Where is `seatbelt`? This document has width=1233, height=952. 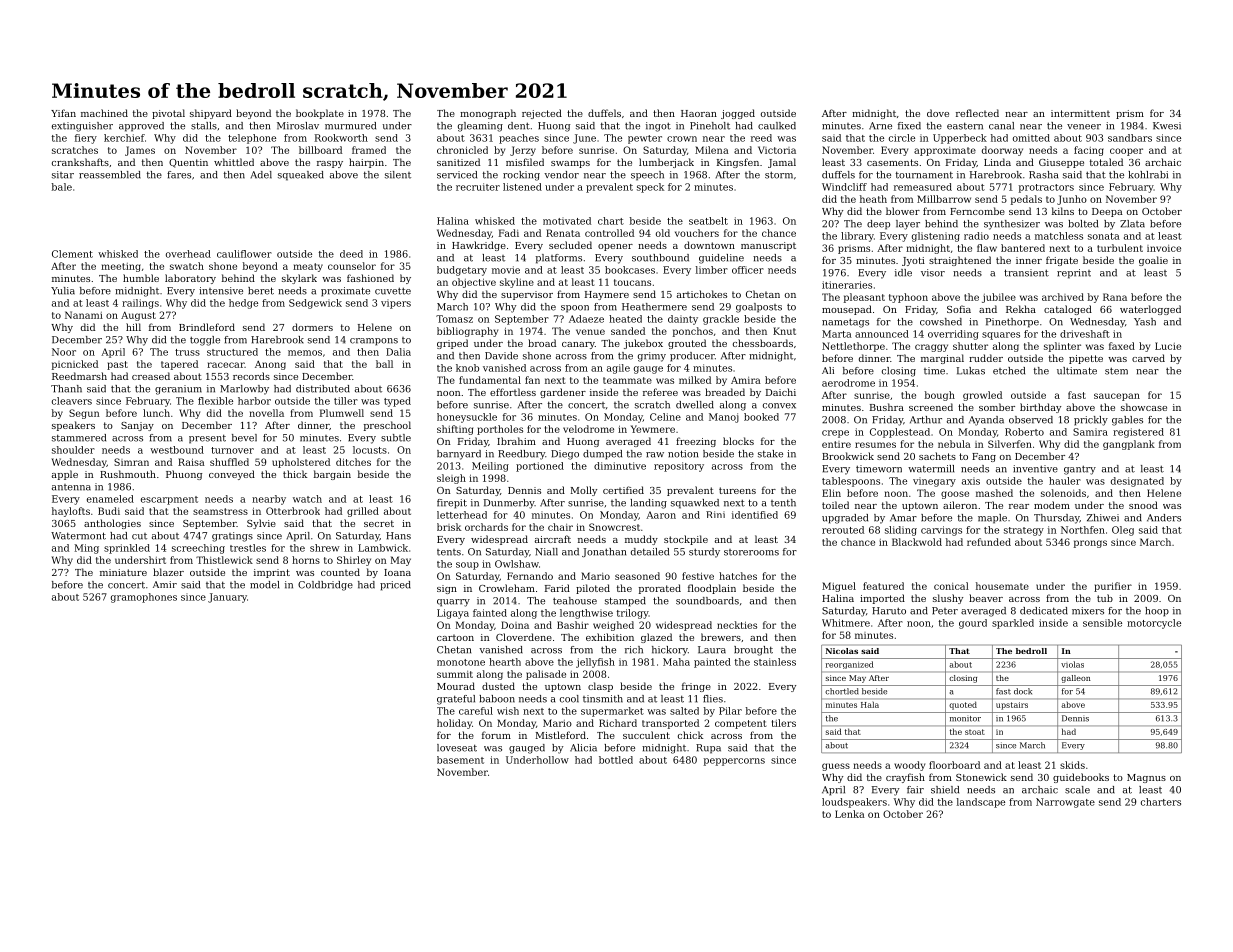 seatbelt is located at coordinates (708, 221).
